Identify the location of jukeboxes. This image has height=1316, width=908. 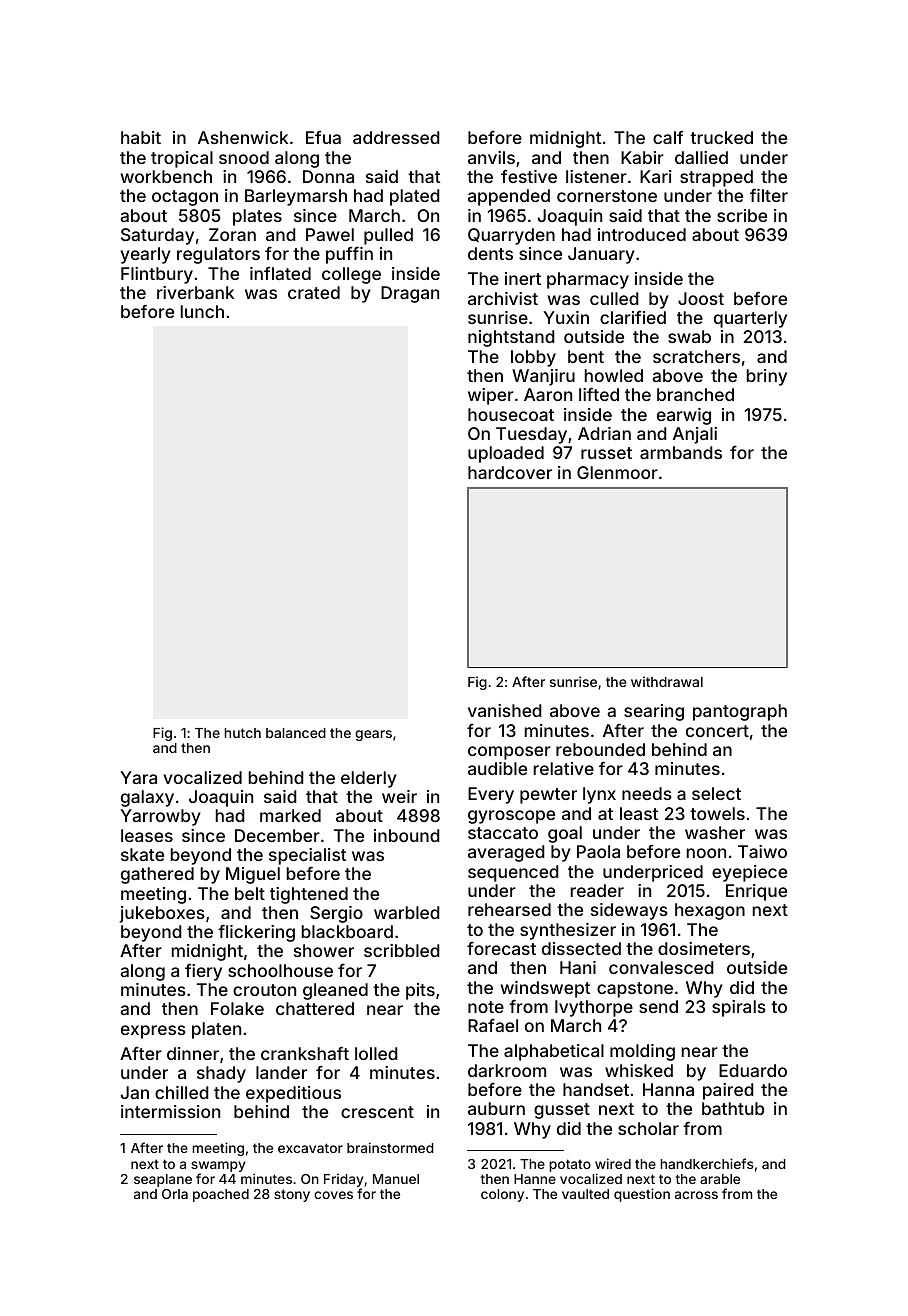
(162, 914).
